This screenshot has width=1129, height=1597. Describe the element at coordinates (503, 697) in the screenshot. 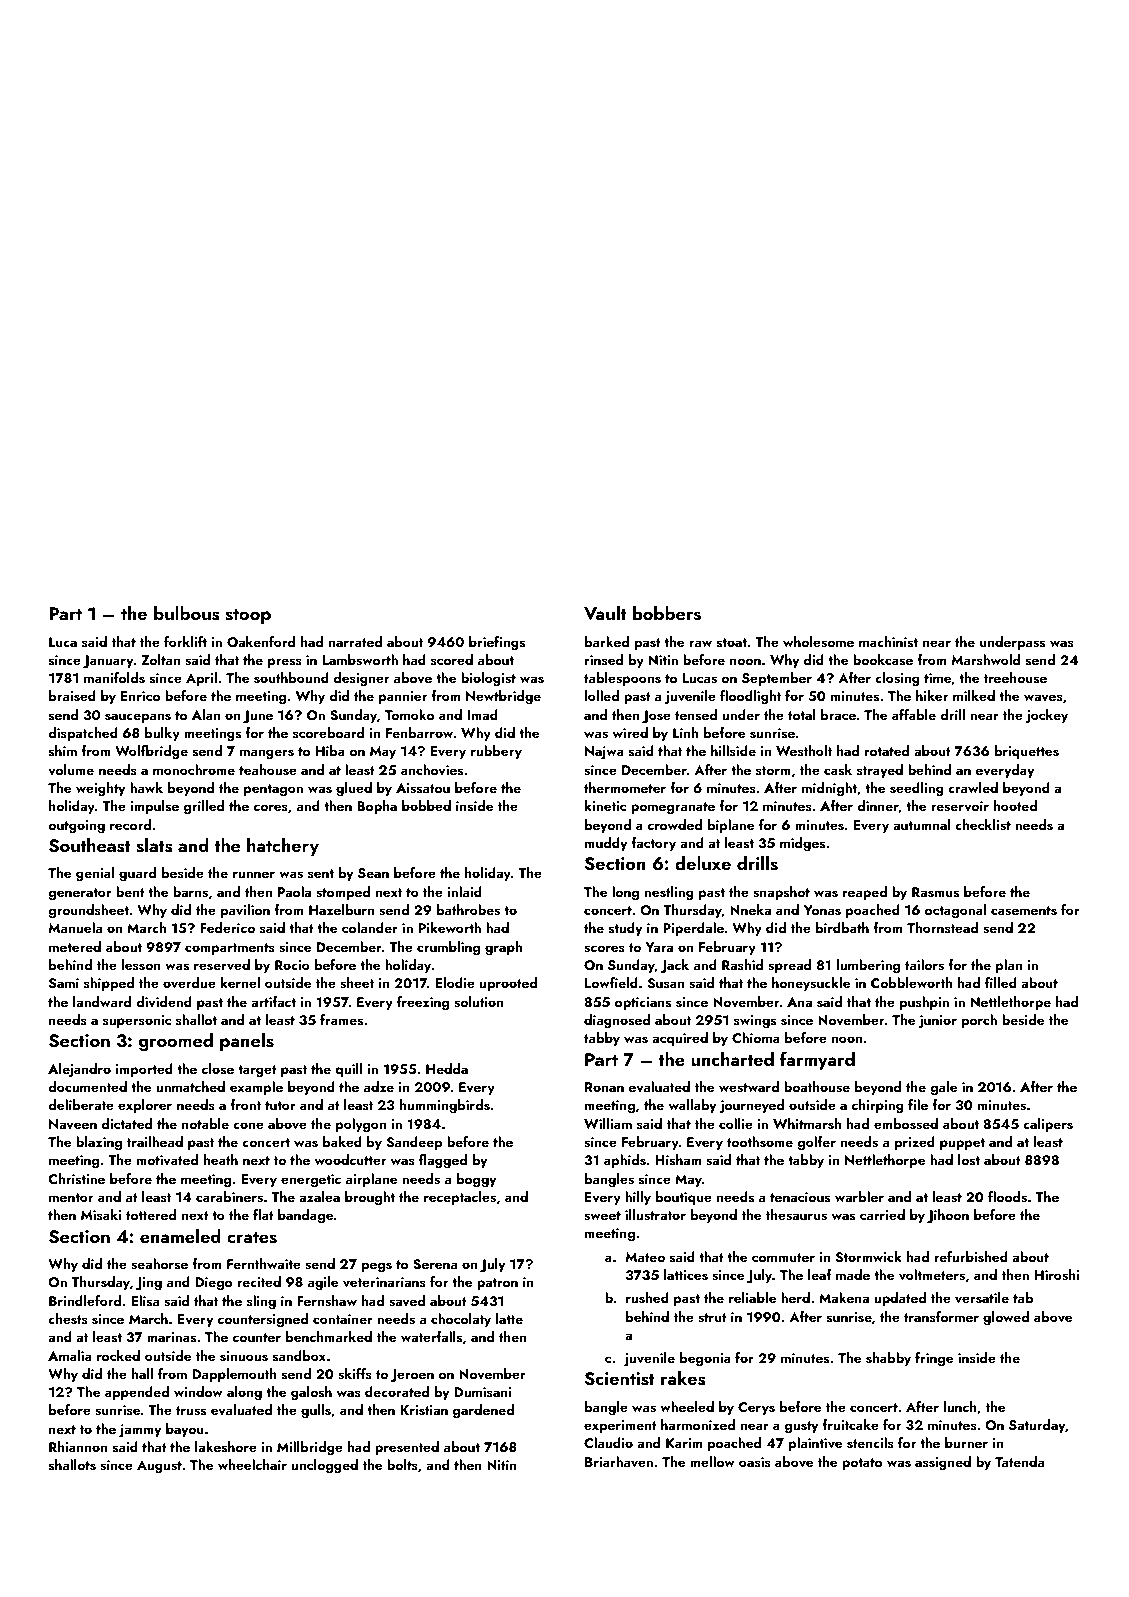

I see `Newtbridge` at that location.
